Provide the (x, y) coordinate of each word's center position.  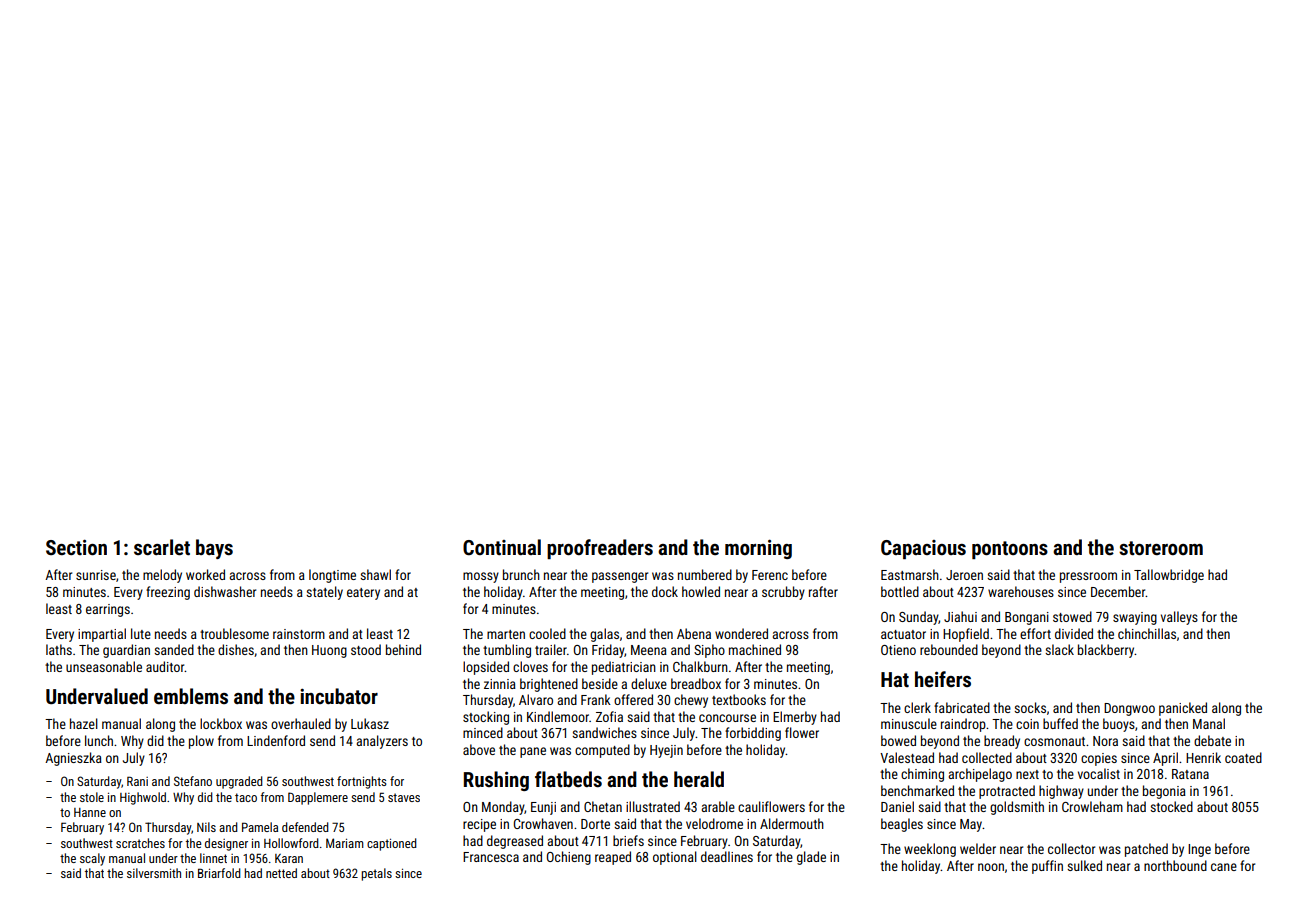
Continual (502, 547)
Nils (206, 827)
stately (324, 593)
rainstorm (299, 634)
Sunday (919, 618)
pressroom (1088, 577)
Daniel (897, 806)
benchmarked (917, 790)
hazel (84, 723)
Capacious (923, 549)
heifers (943, 679)
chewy (691, 701)
